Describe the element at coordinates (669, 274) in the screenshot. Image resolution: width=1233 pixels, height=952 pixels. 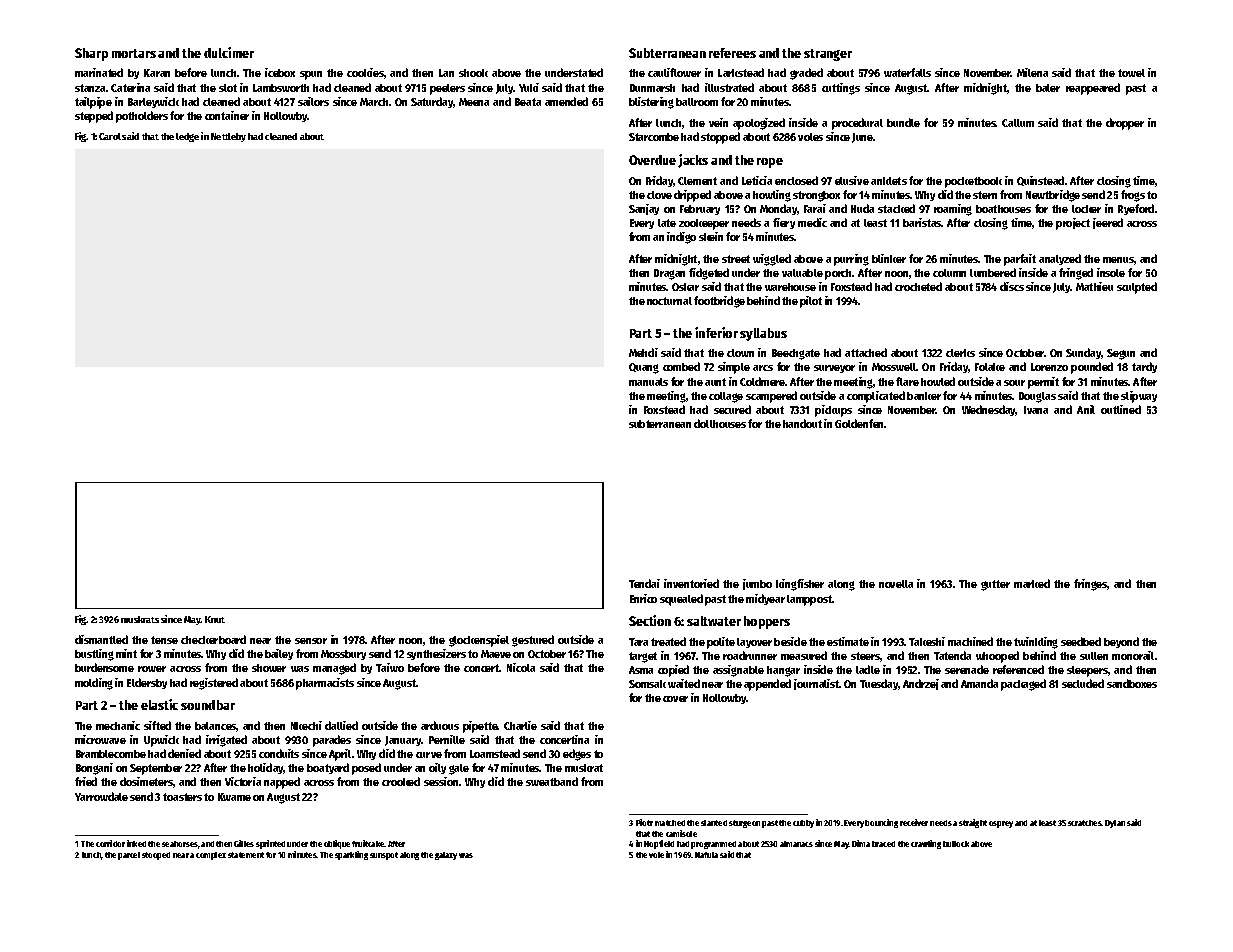
I see `Dragan` at that location.
